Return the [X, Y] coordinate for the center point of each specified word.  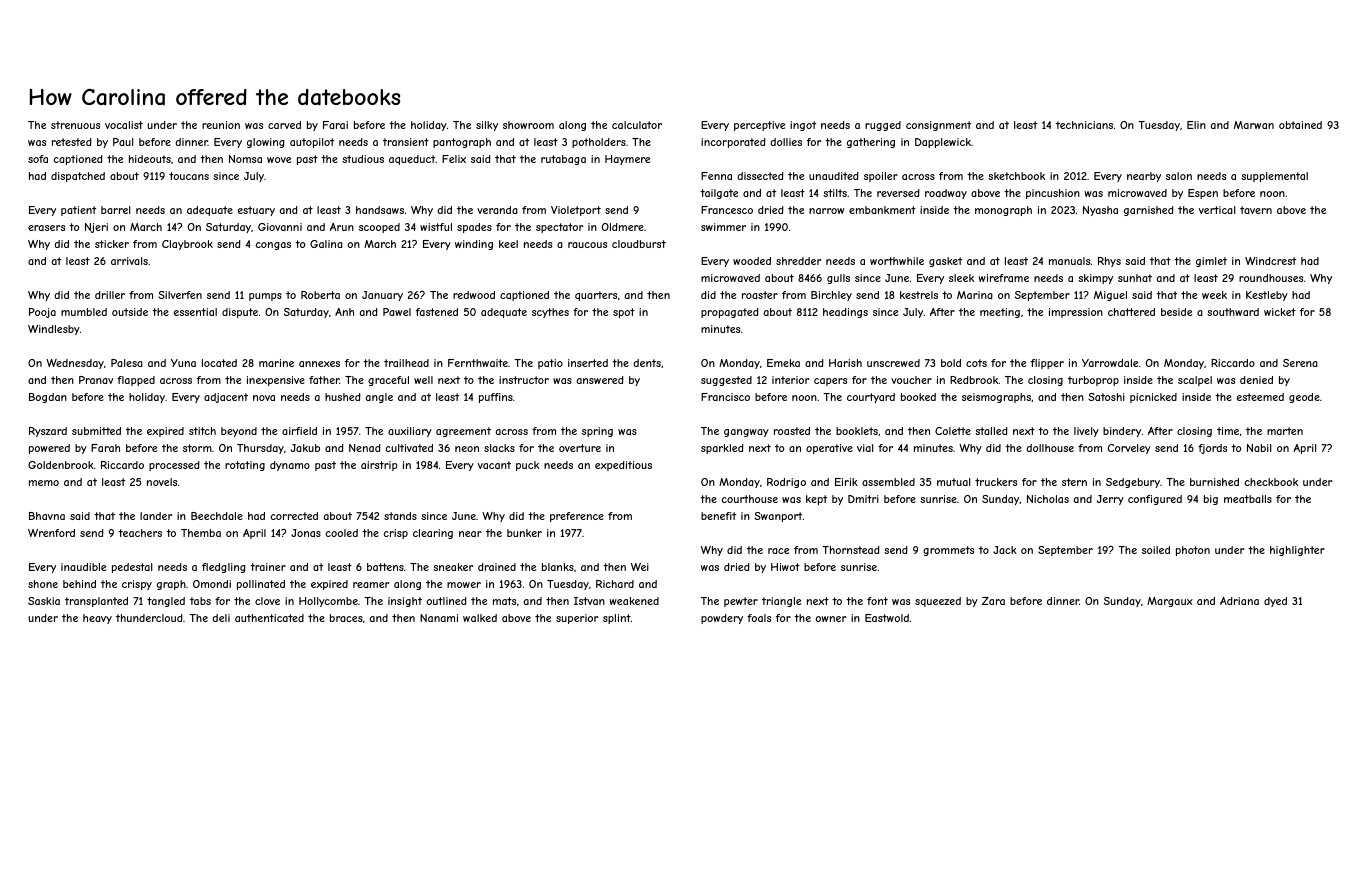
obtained [1300, 125]
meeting [1000, 313]
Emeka [783, 363]
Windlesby [54, 330]
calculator [637, 125]
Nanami [439, 618]
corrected [294, 516]
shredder [798, 261]
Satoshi [1106, 397]
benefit [718, 516]
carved [284, 125]
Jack [1005, 550]
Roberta [320, 295]
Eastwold [887, 618]
